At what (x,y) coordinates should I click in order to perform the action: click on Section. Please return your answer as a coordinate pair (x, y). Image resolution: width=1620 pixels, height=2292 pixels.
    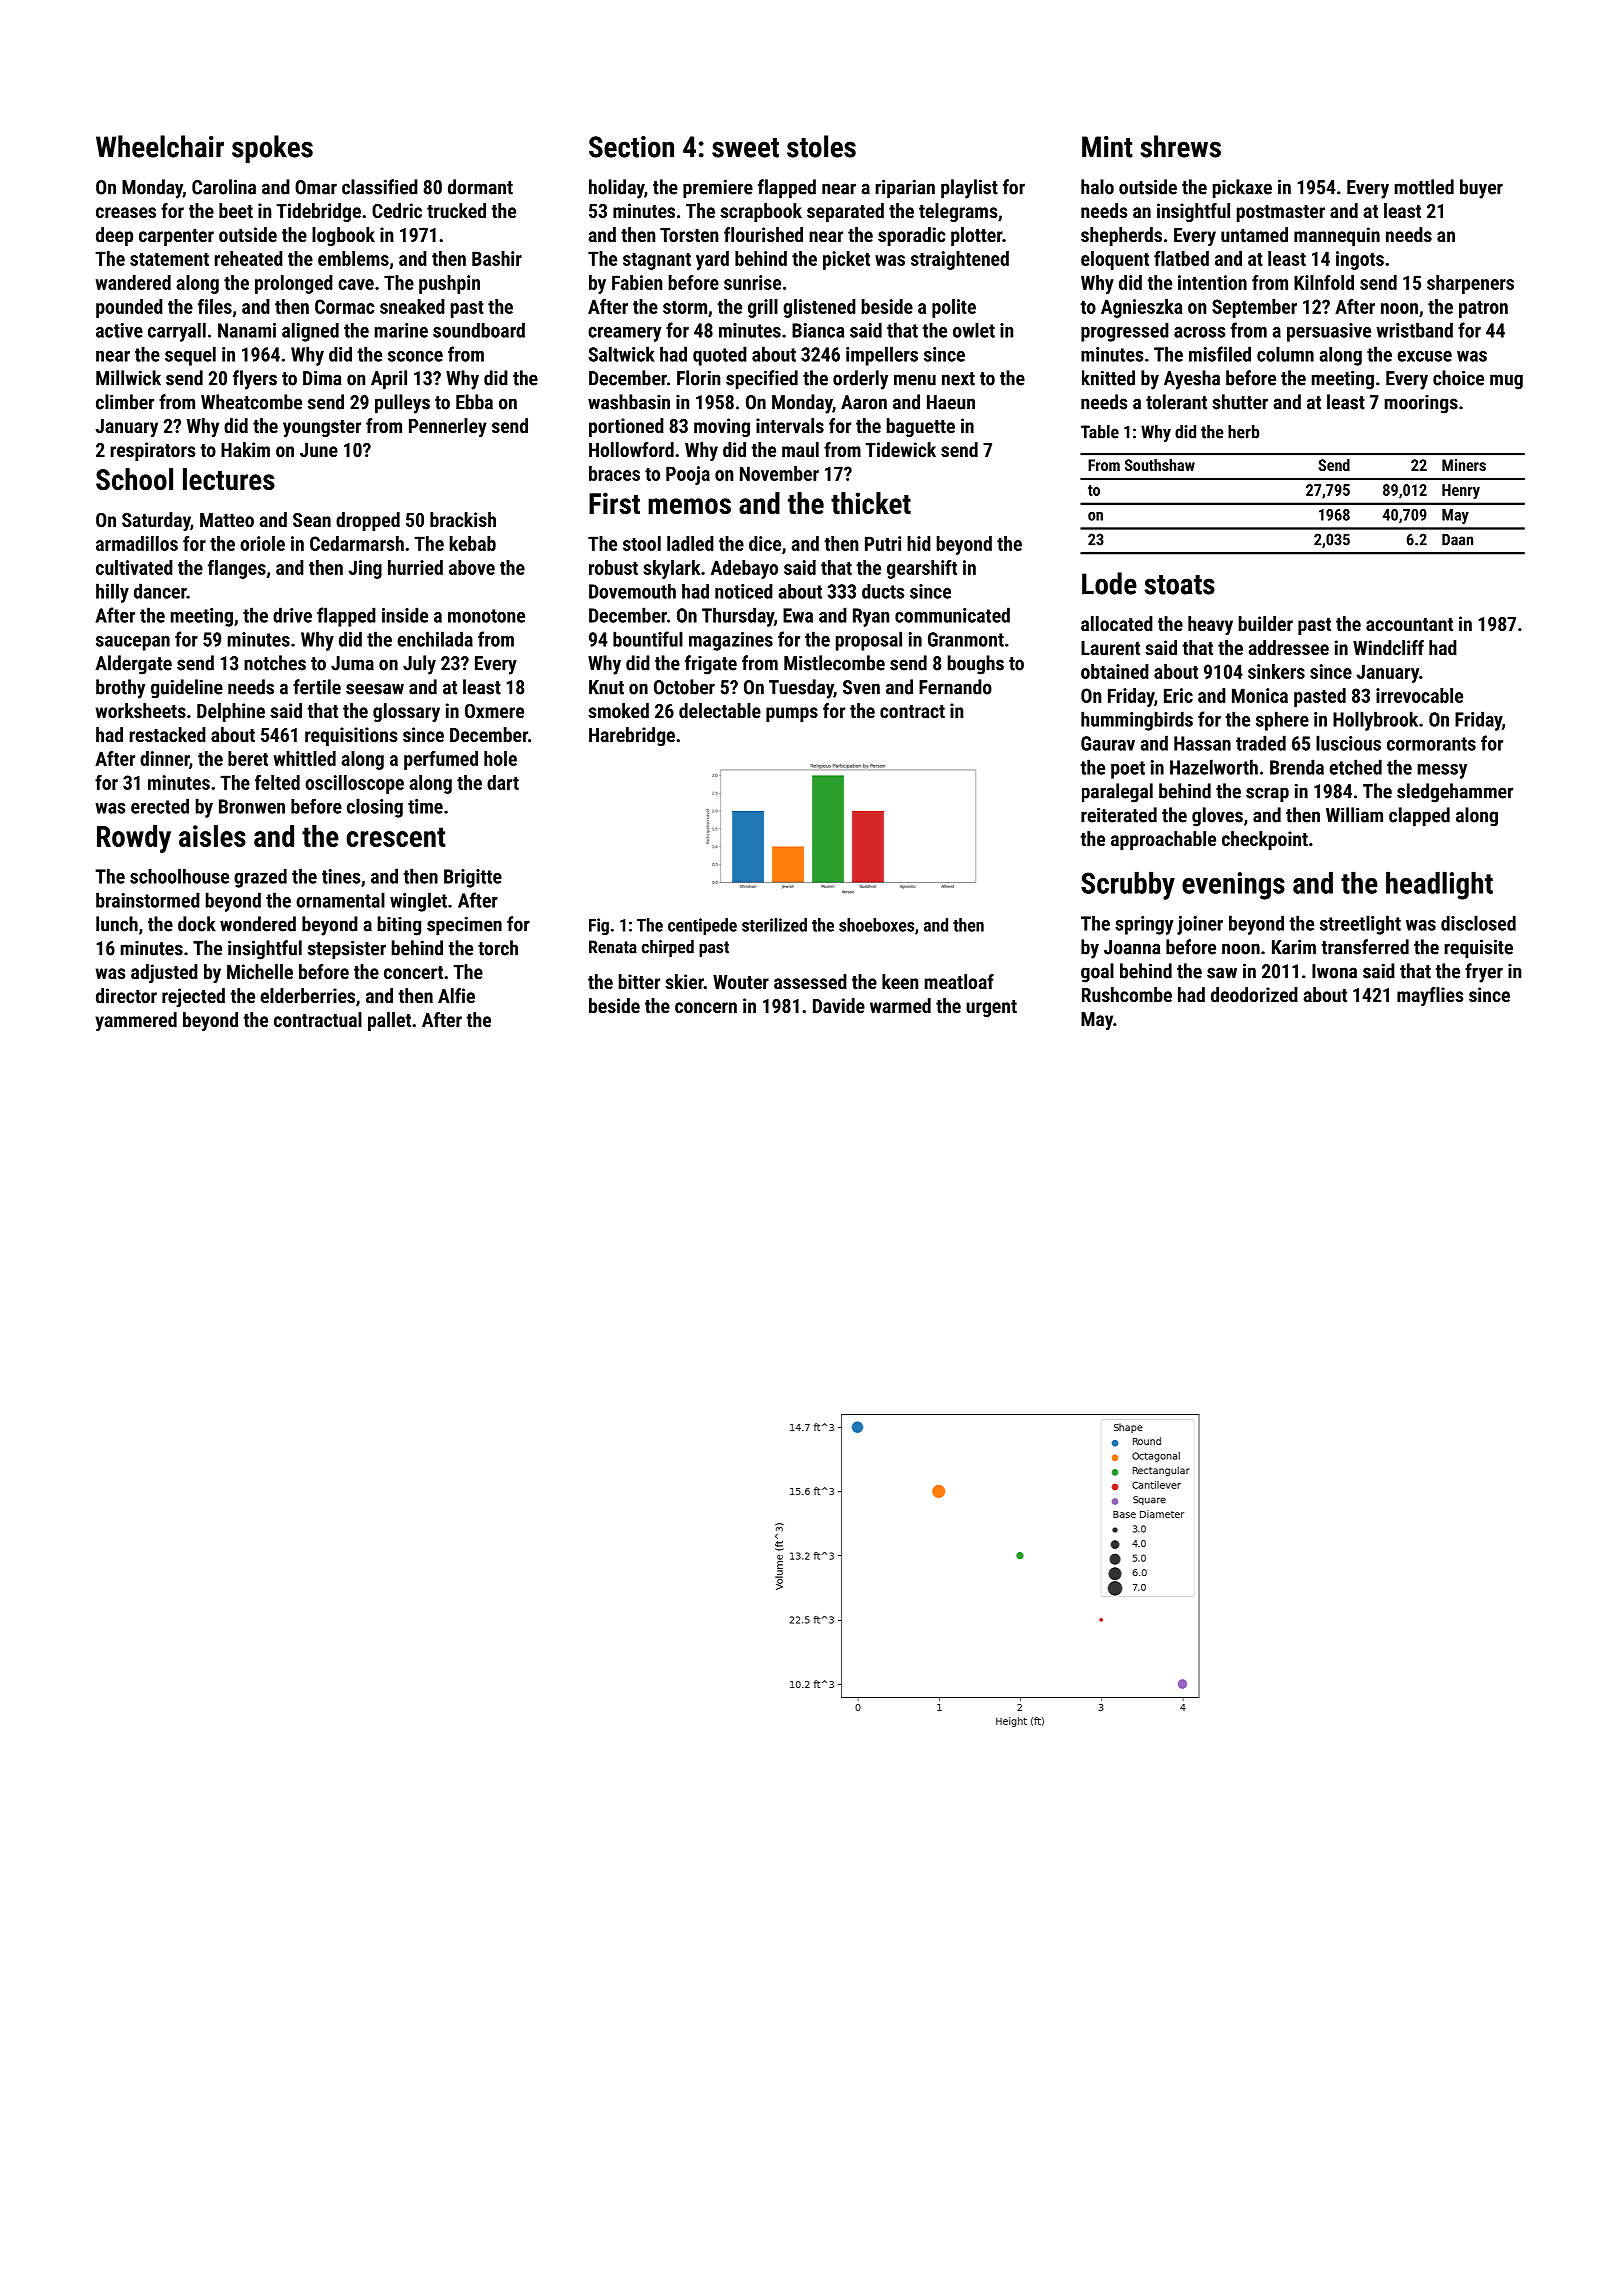
    Looking at the image, I should click on (631, 147).
